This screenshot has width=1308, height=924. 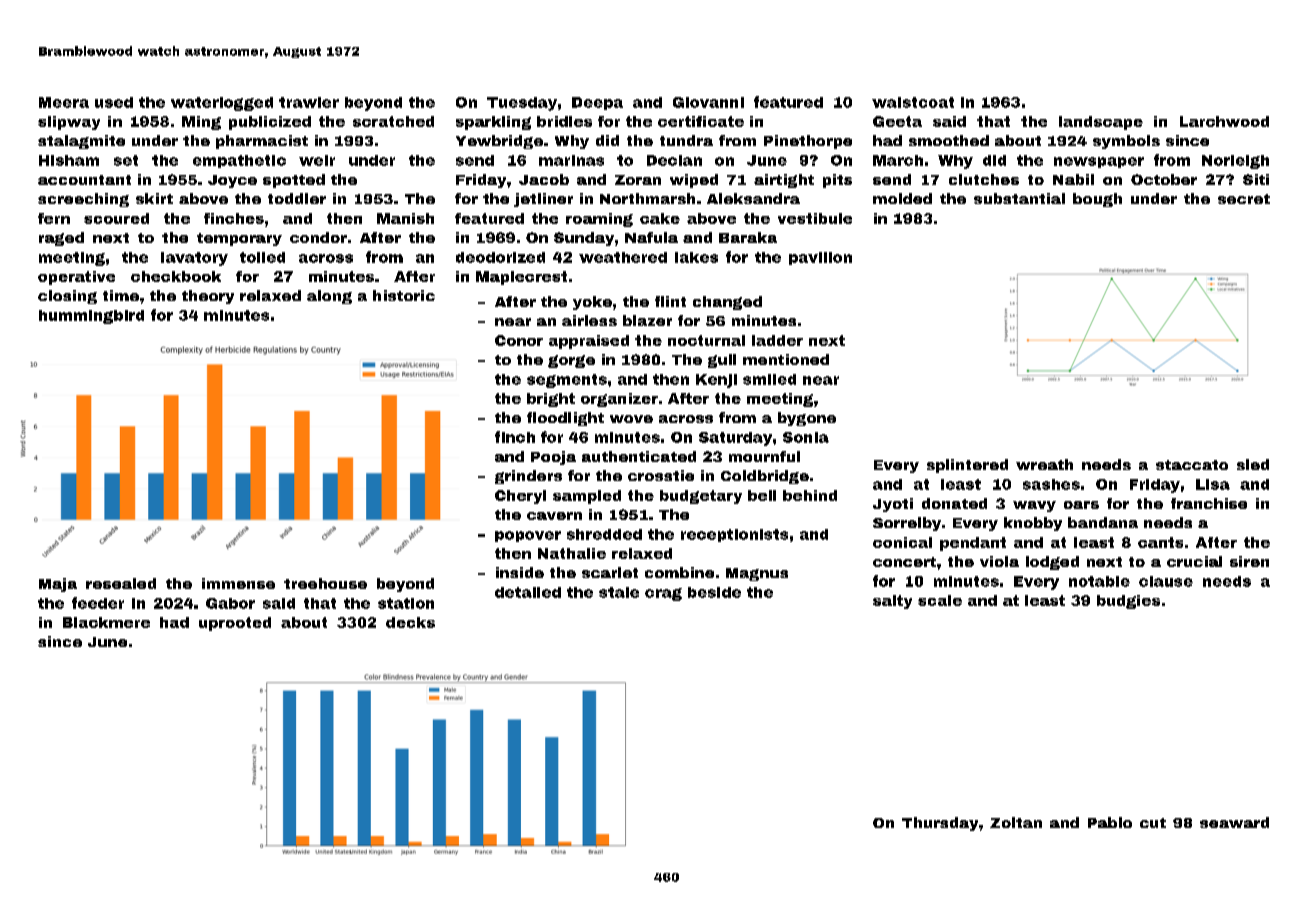 I want to click on Pablo, so click(x=1110, y=822).
